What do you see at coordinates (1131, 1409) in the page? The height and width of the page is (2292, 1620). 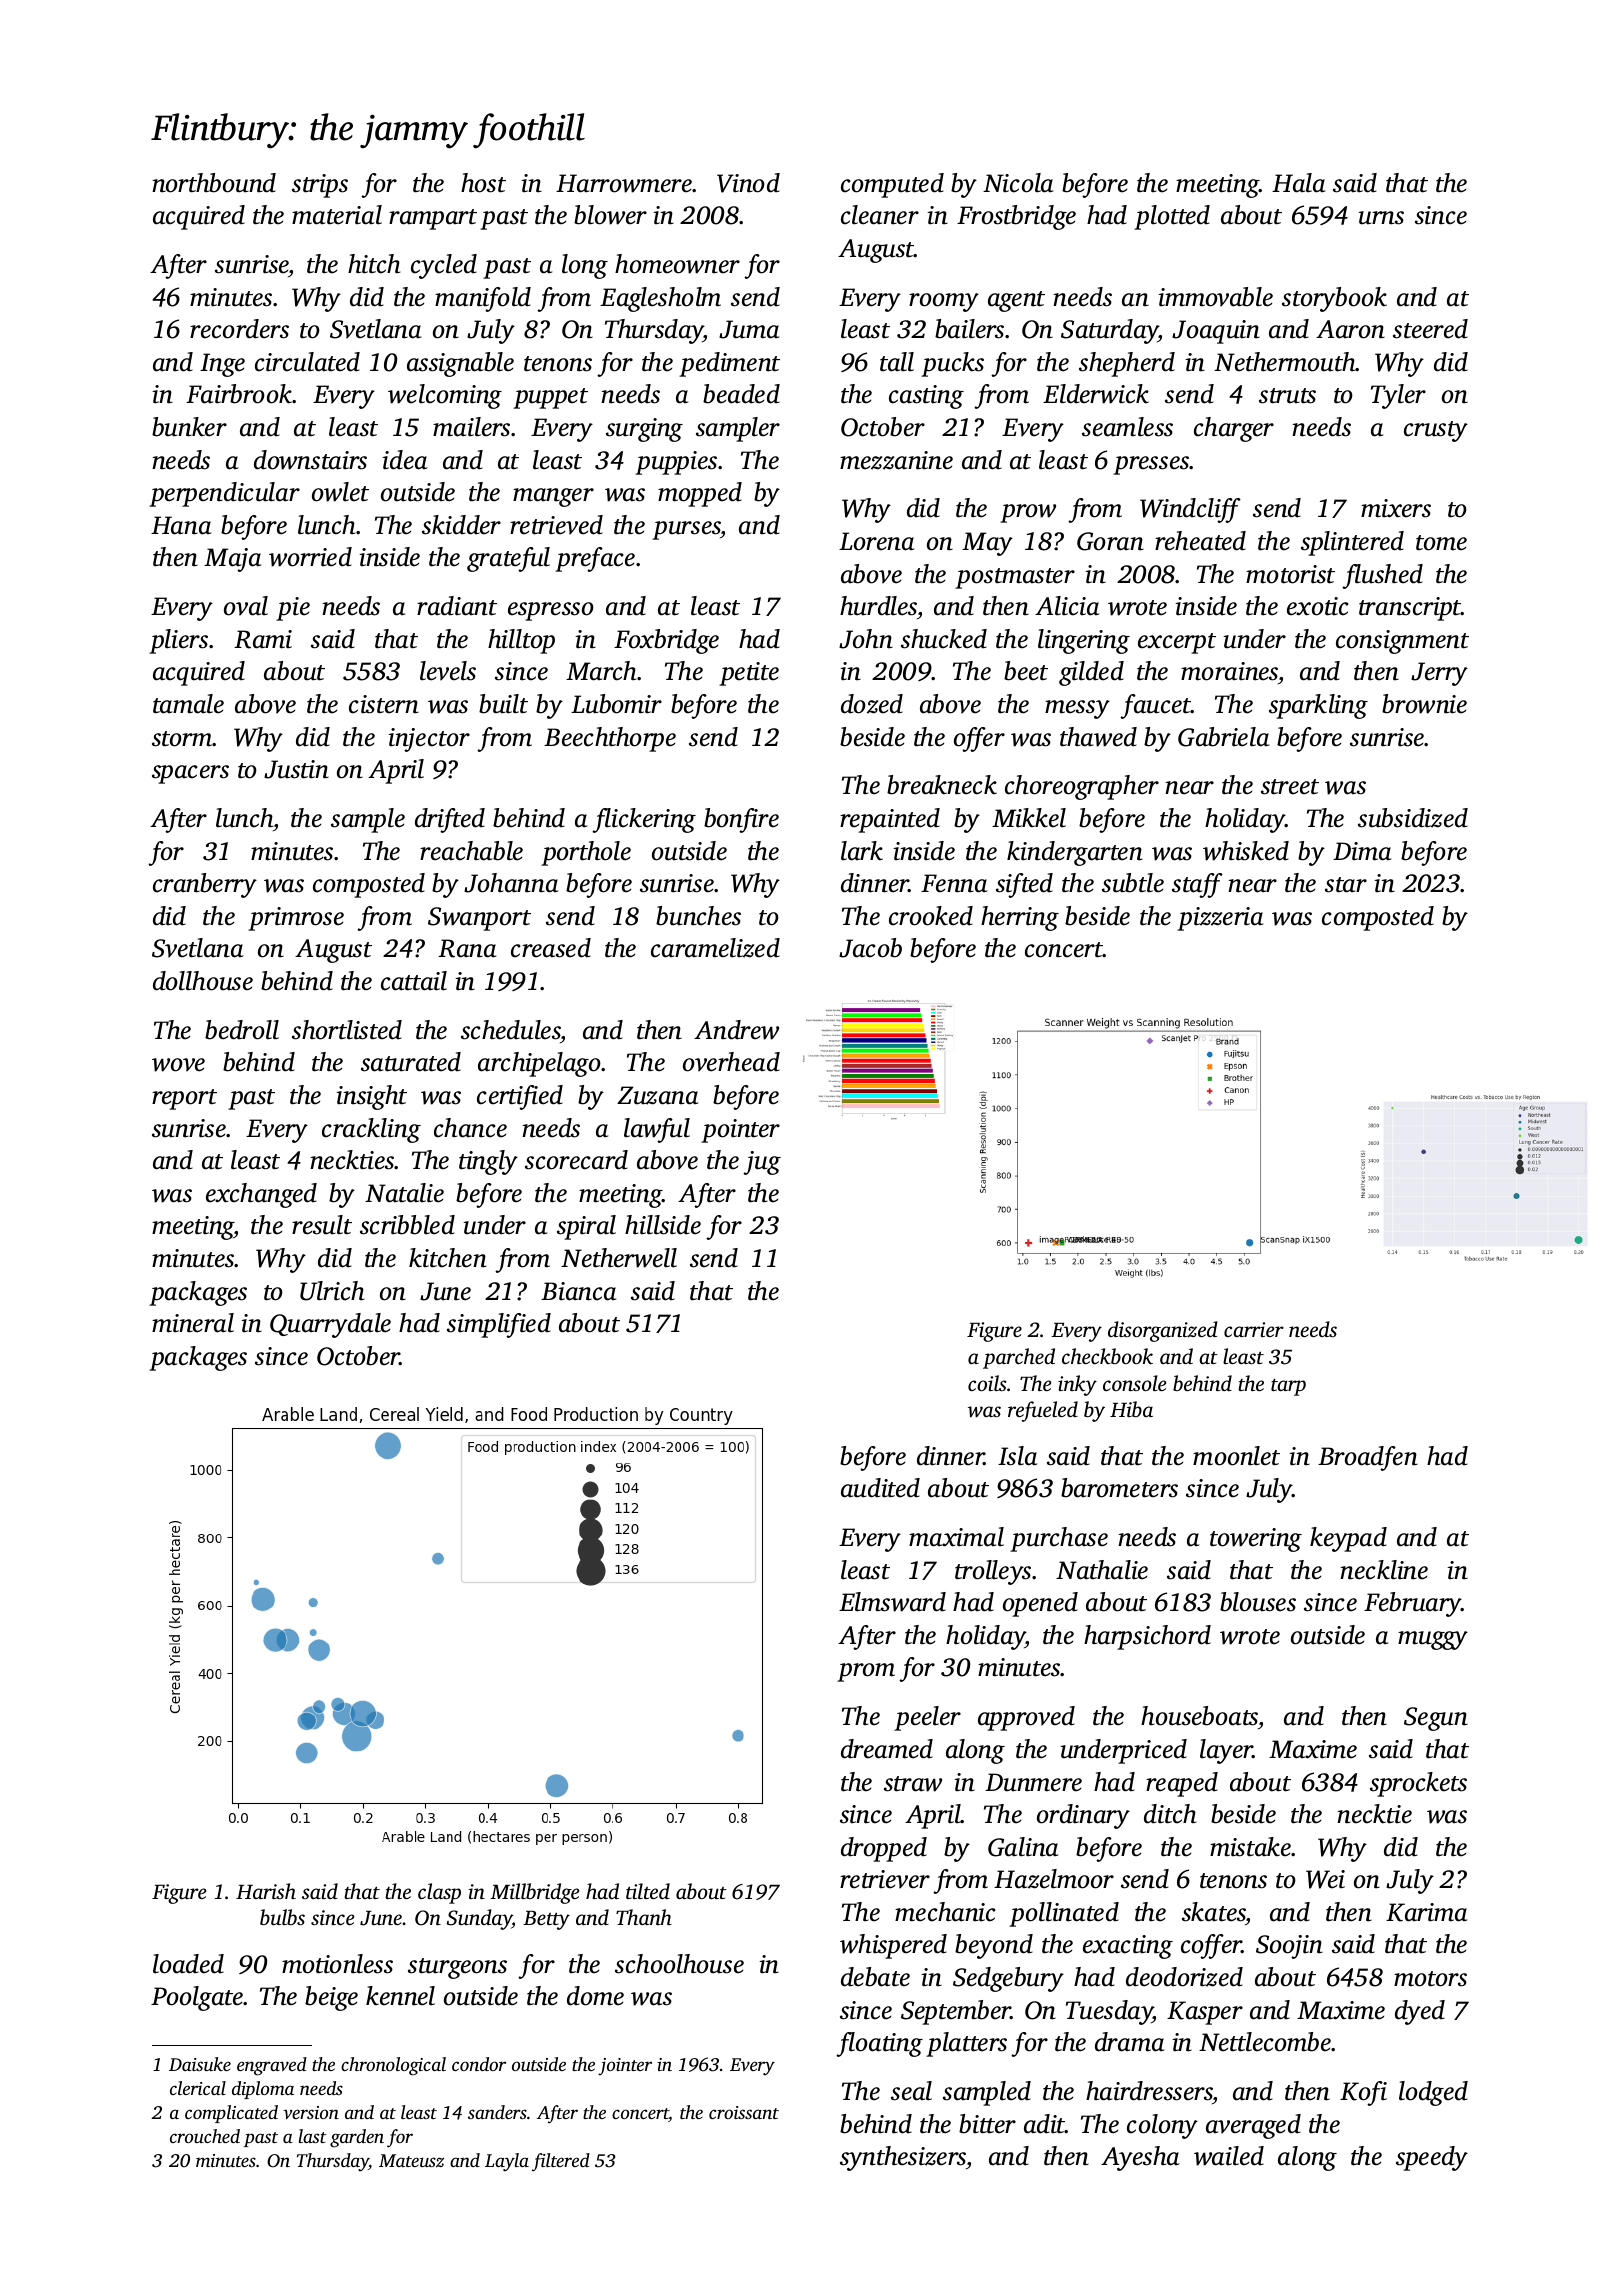 I see `Hiba` at bounding box center [1131, 1409].
